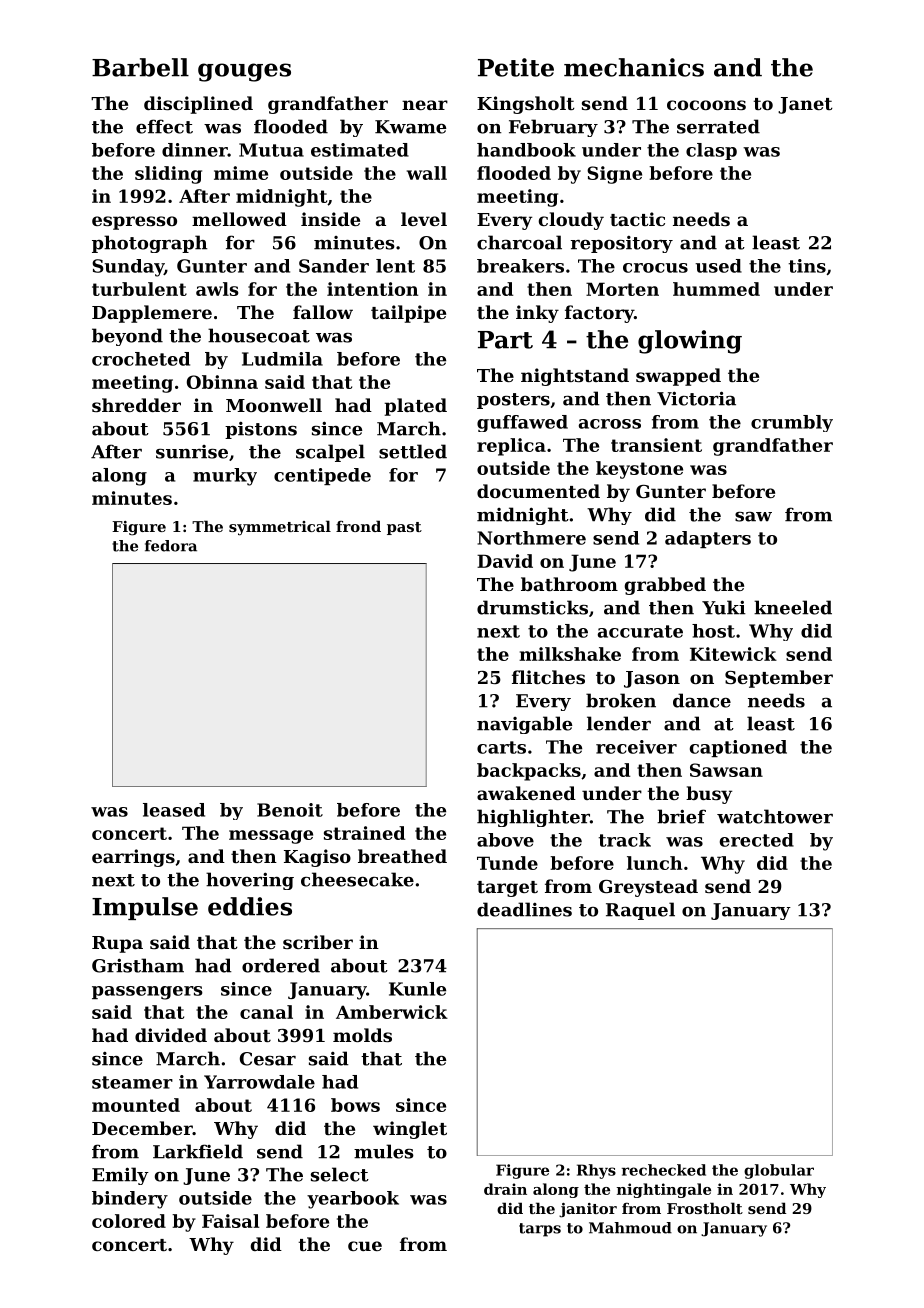 This screenshot has height=1308, width=924. What do you see at coordinates (640, 911) in the screenshot?
I see `Raquel` at bounding box center [640, 911].
